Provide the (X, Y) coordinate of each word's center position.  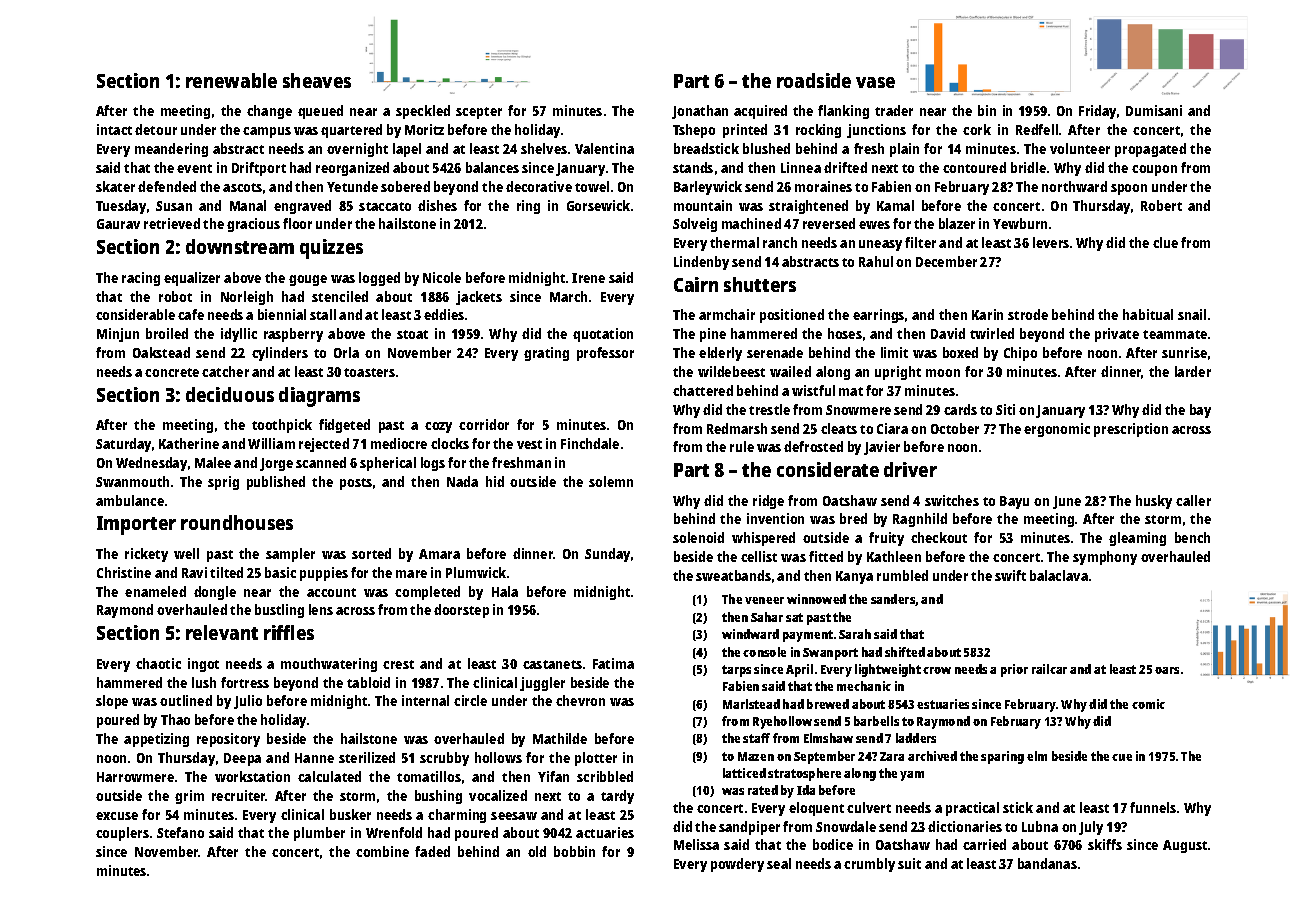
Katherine (189, 443)
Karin (987, 314)
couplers (122, 834)
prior (1014, 670)
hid (495, 481)
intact (114, 129)
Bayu (1014, 502)
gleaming (1137, 539)
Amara (439, 554)
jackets (479, 298)
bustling (279, 611)
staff (756, 738)
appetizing (156, 740)
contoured (974, 167)
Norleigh (247, 298)
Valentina (604, 148)
